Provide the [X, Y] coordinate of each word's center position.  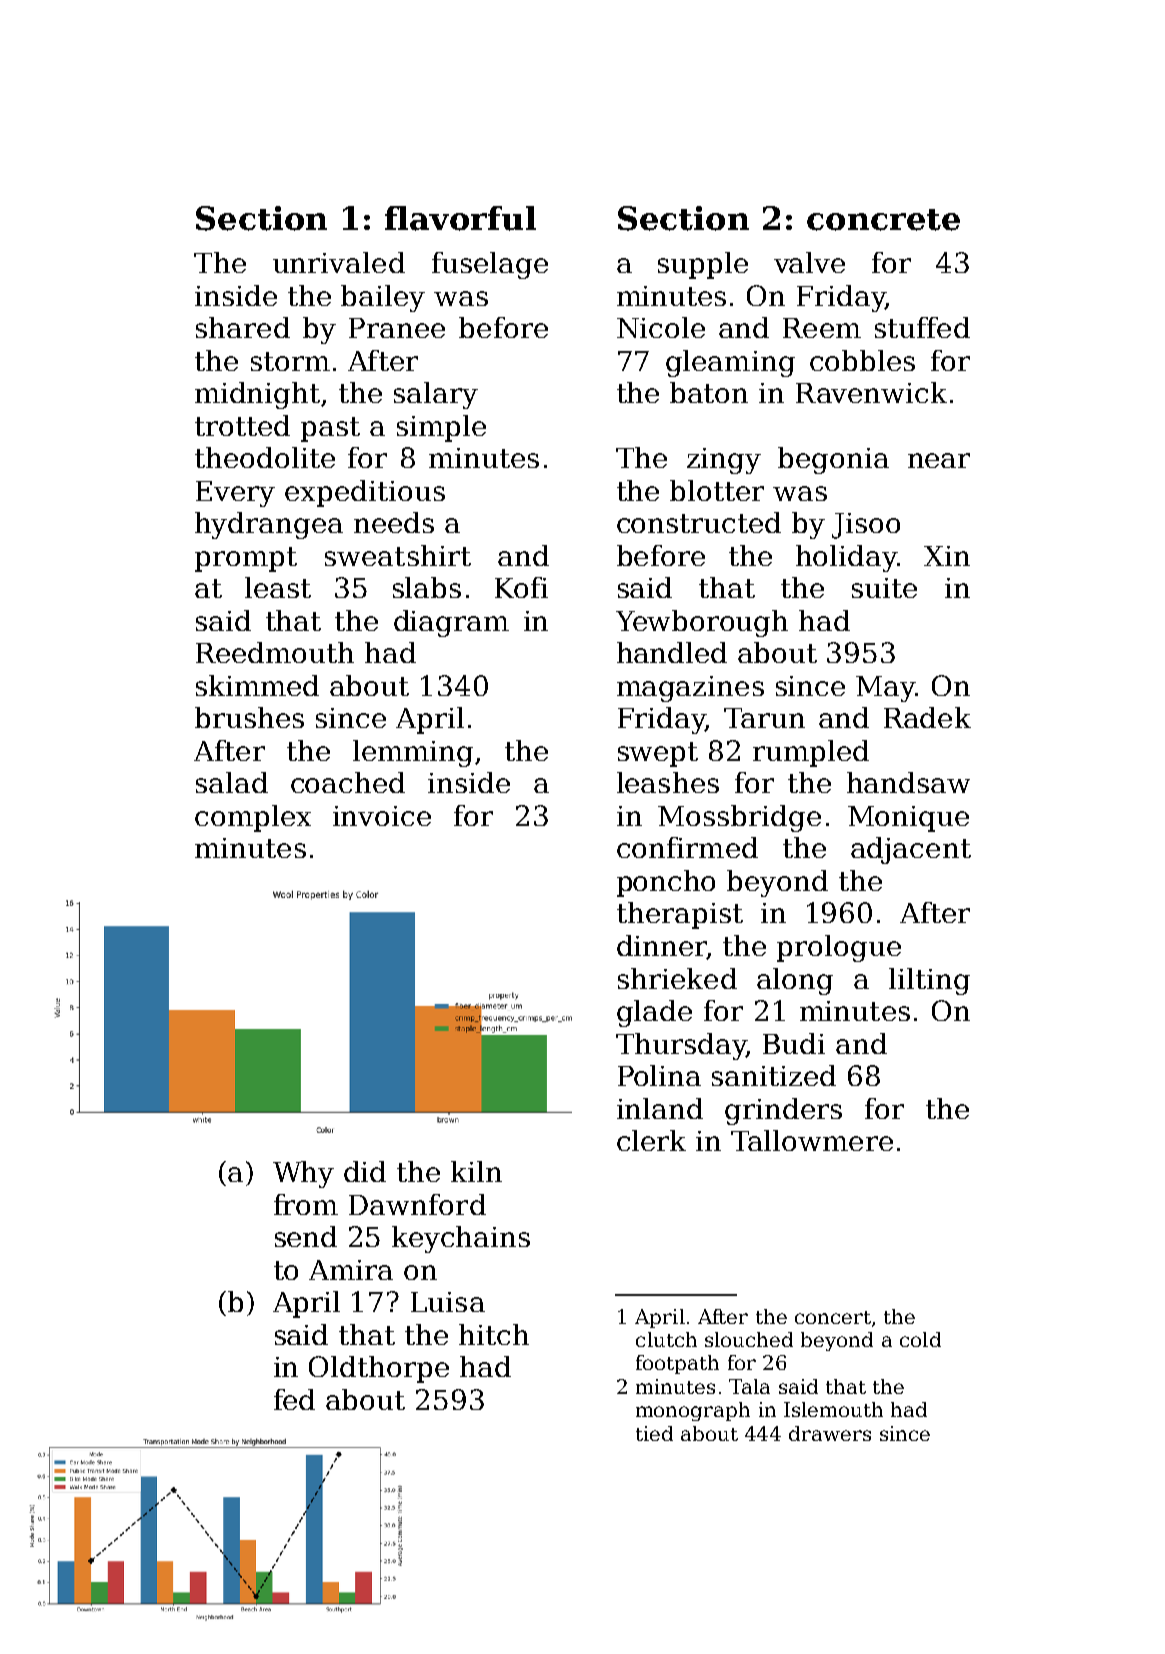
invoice [382, 816]
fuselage [490, 265]
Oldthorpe [379, 1369]
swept [658, 754]
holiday [846, 558]
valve [809, 262]
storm [290, 361]
